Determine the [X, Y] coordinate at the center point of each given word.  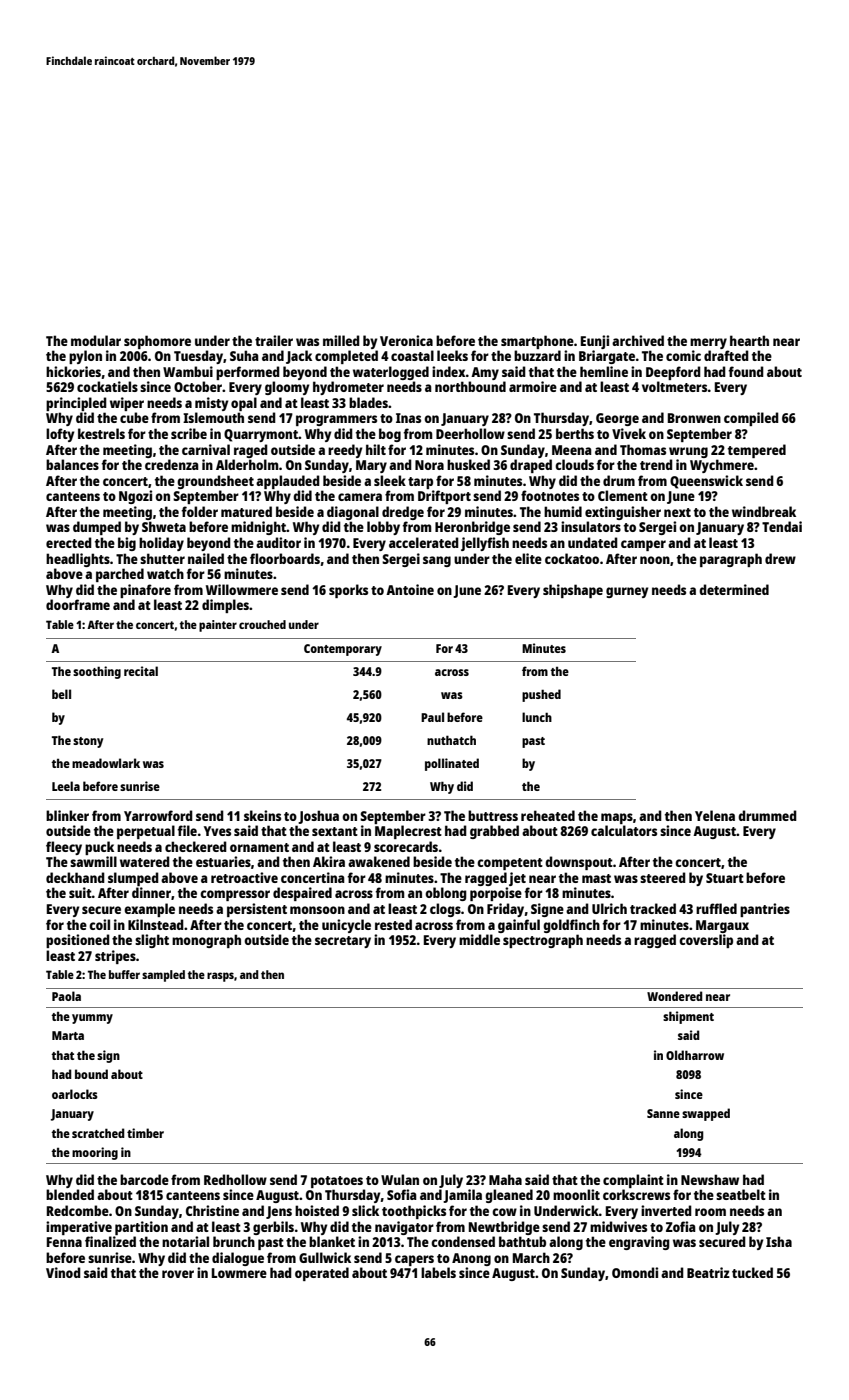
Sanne [663, 1113]
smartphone [537, 342]
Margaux [722, 926]
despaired [302, 894]
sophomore [157, 342]
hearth [749, 340]
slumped [133, 879]
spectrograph [543, 941]
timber [145, 1133]
